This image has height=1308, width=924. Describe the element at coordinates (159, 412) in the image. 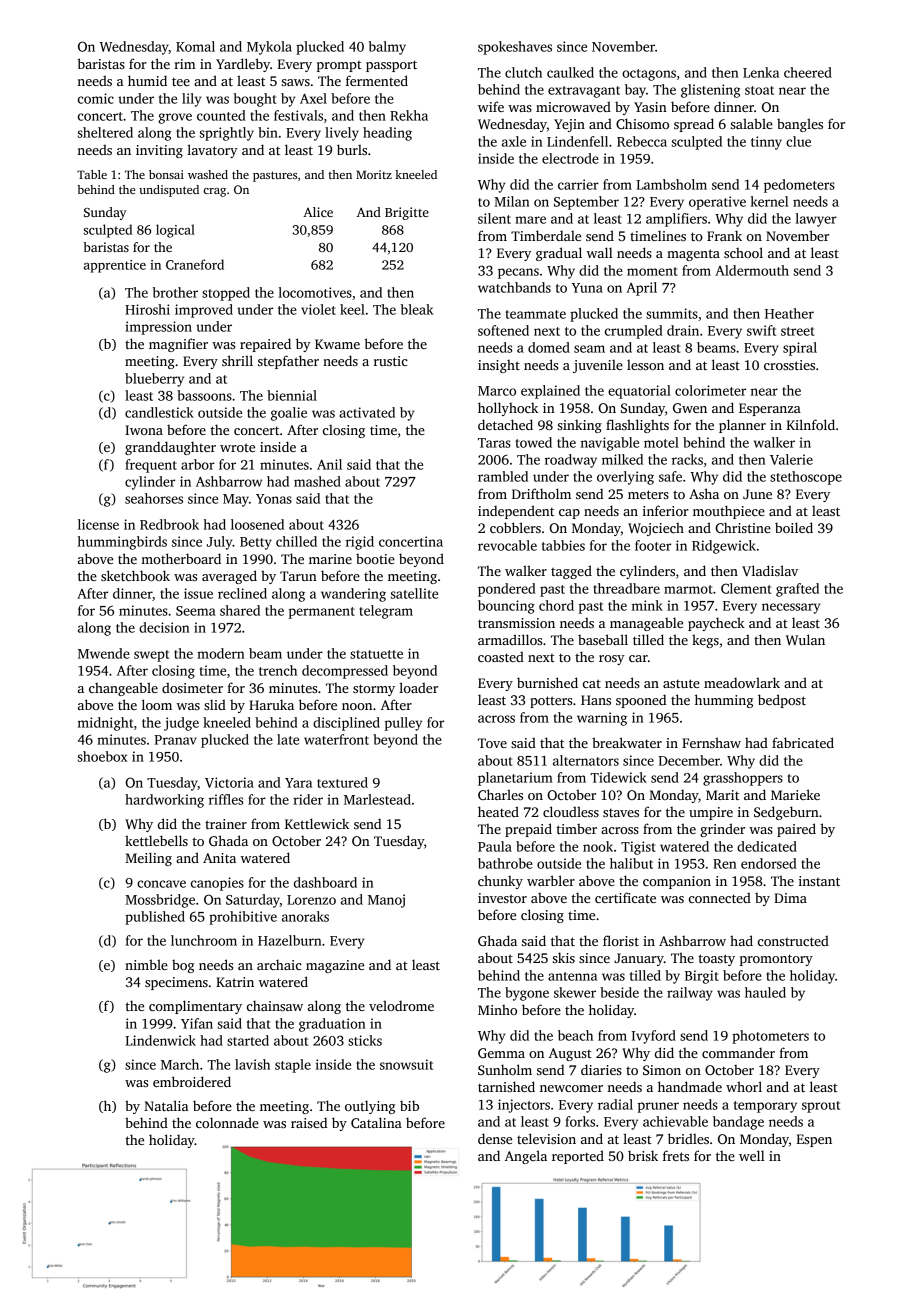

I see `candlestick` at that location.
